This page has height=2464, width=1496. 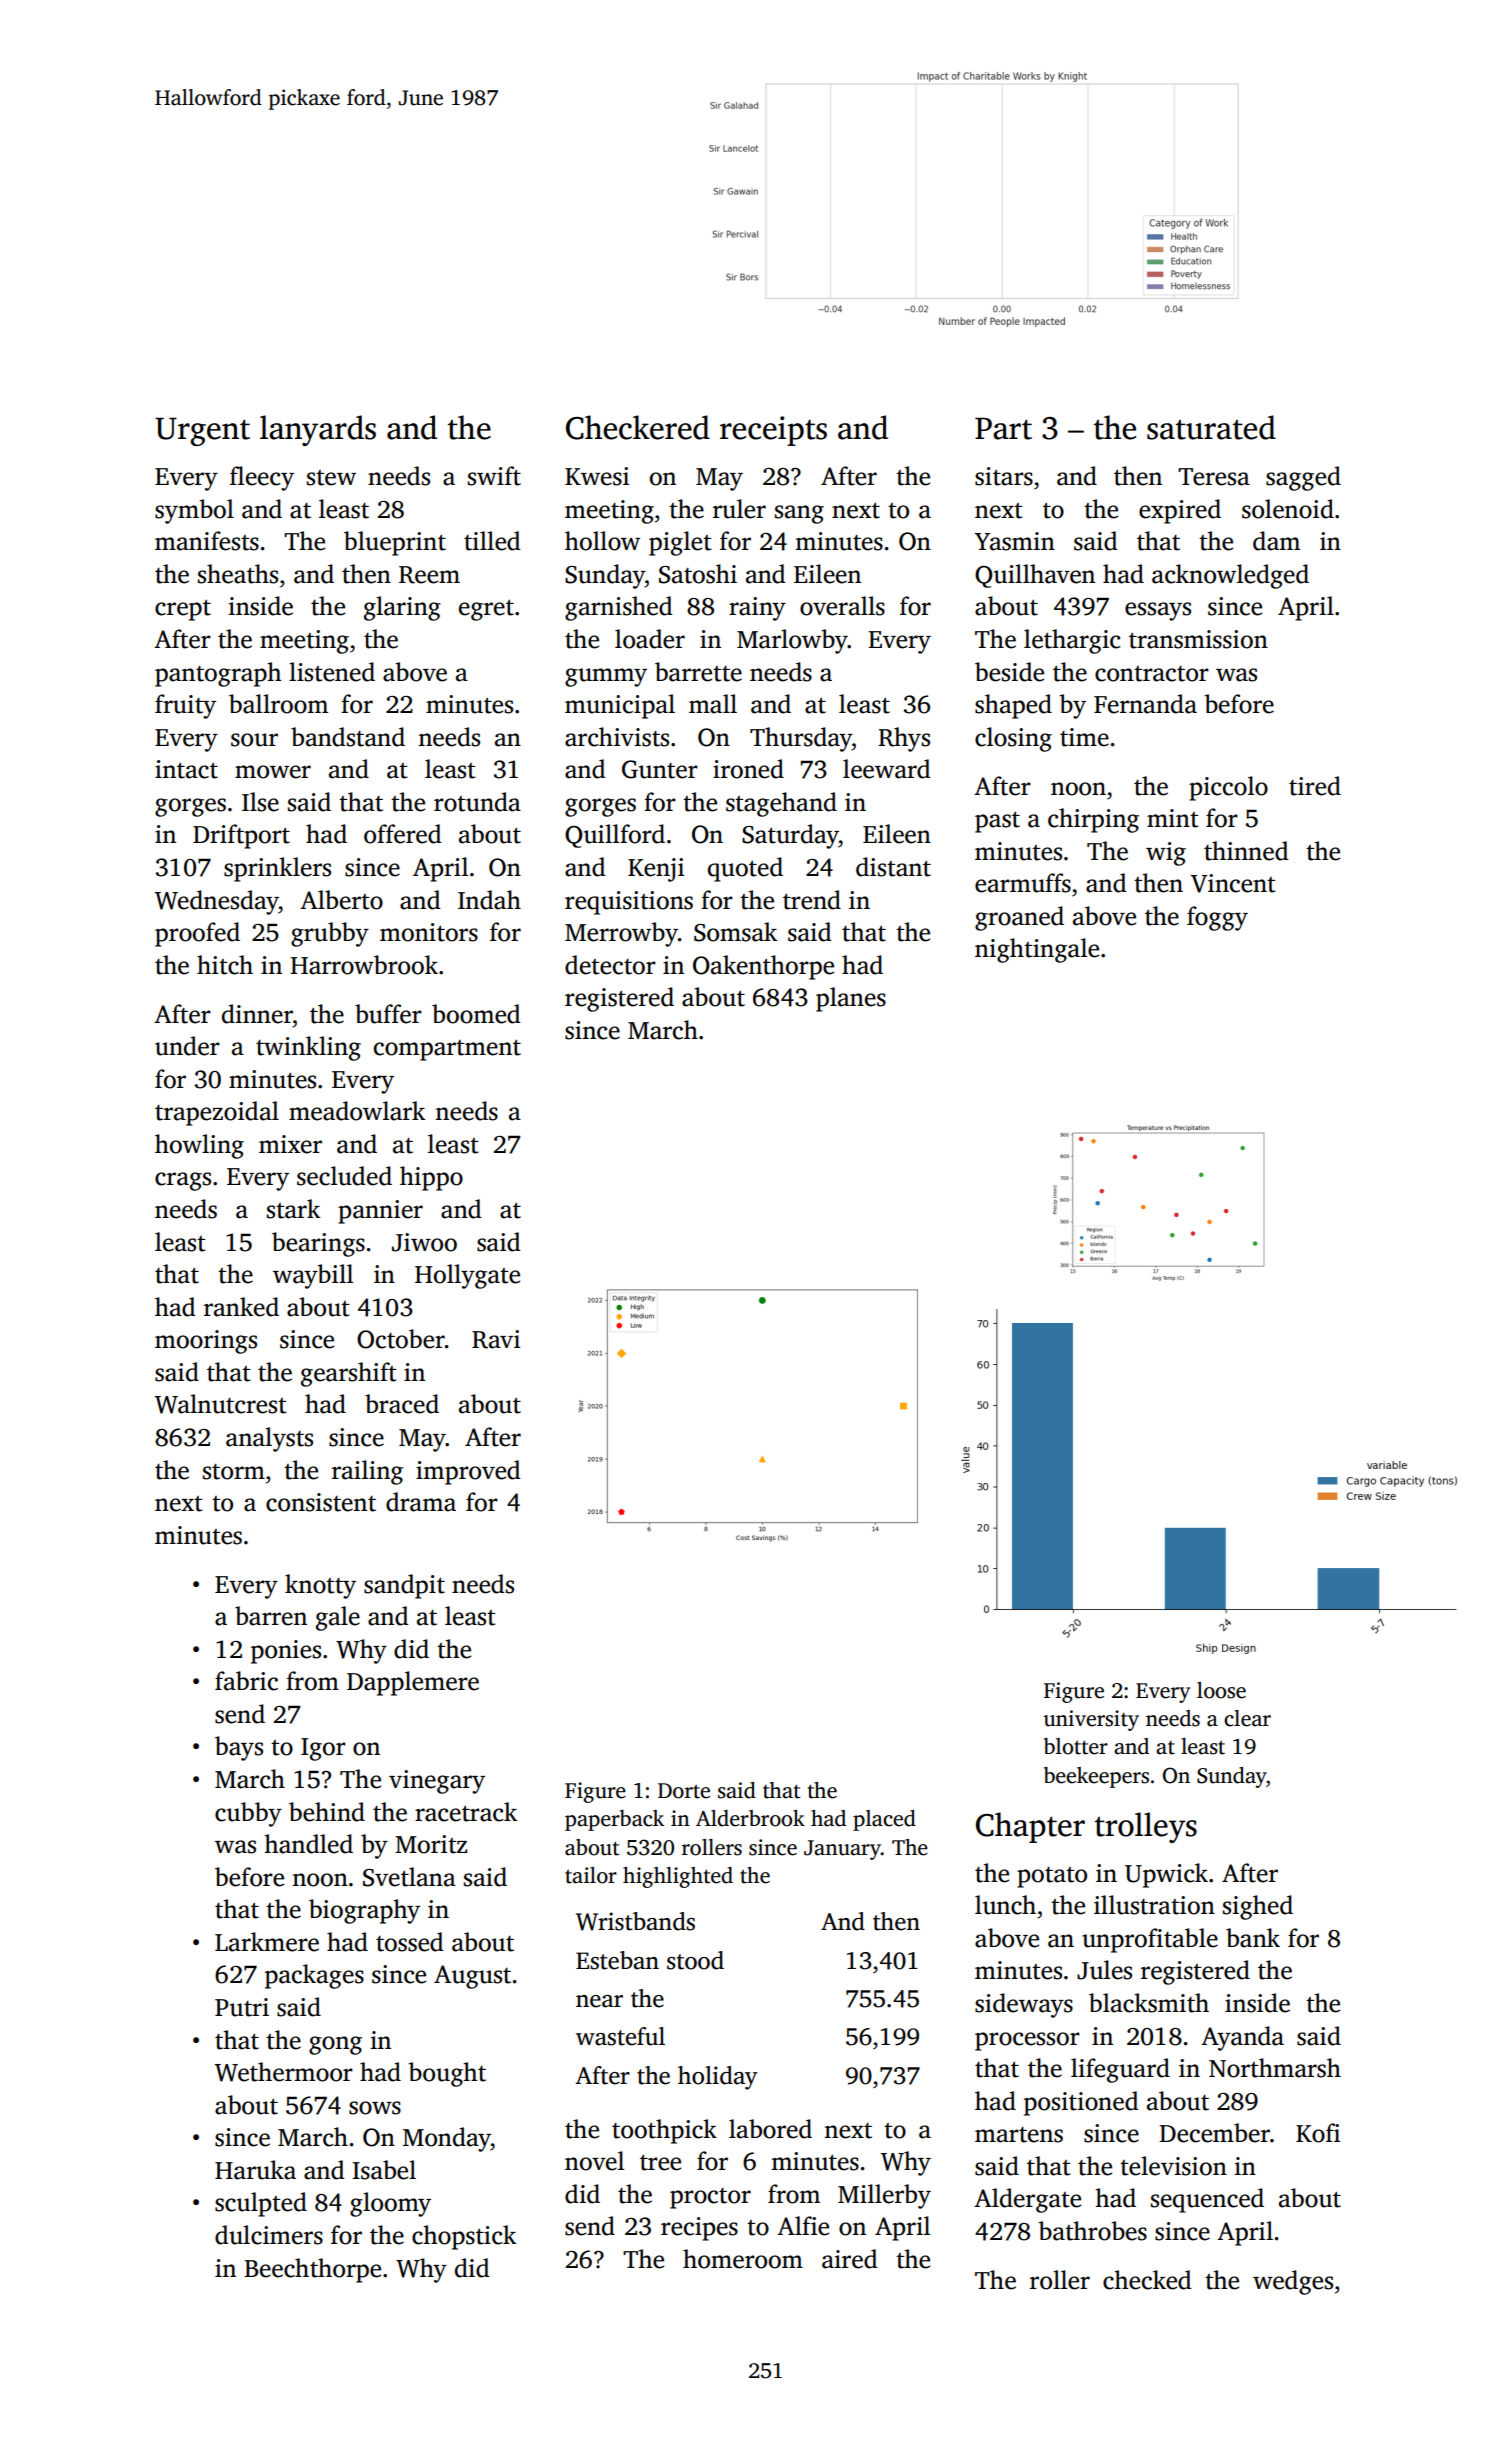 I want to click on fleecy, so click(x=262, y=478).
